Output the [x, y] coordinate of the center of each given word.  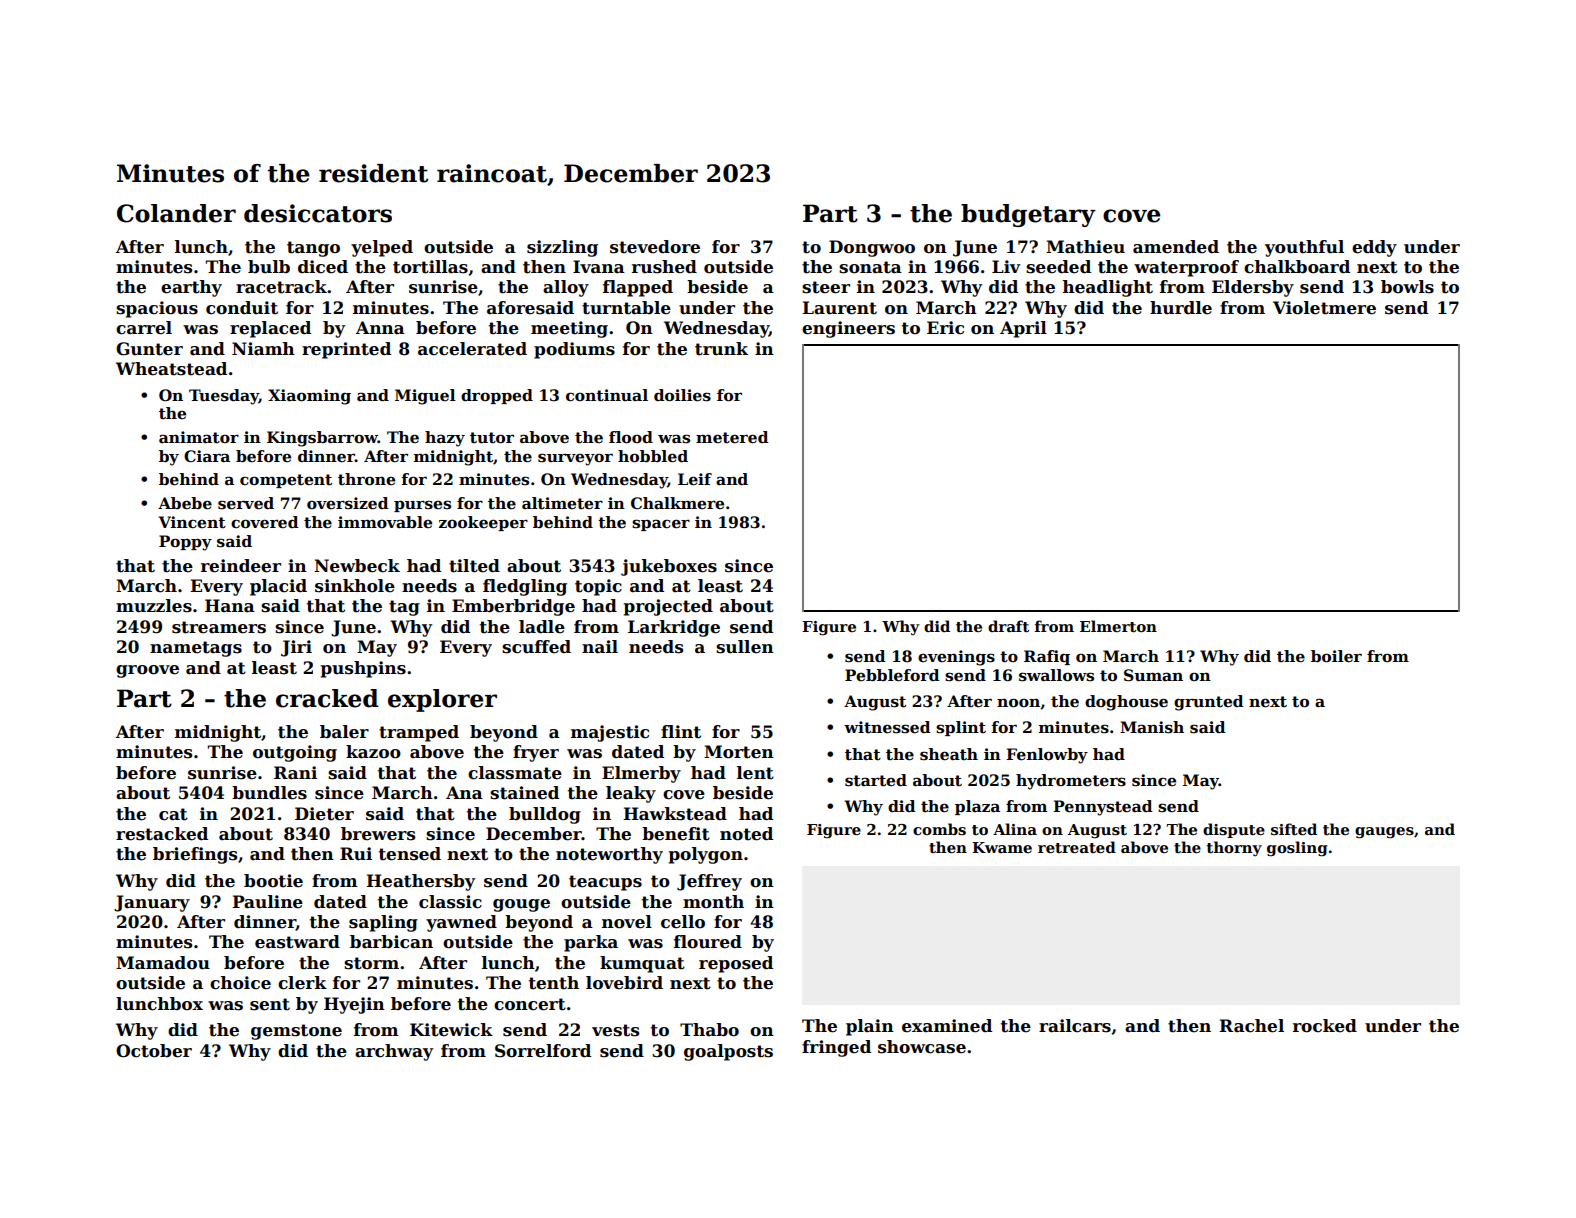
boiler [1336, 656]
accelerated [472, 349]
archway [394, 1052]
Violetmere [1324, 308]
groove [147, 671]
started [876, 780]
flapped [638, 288]
